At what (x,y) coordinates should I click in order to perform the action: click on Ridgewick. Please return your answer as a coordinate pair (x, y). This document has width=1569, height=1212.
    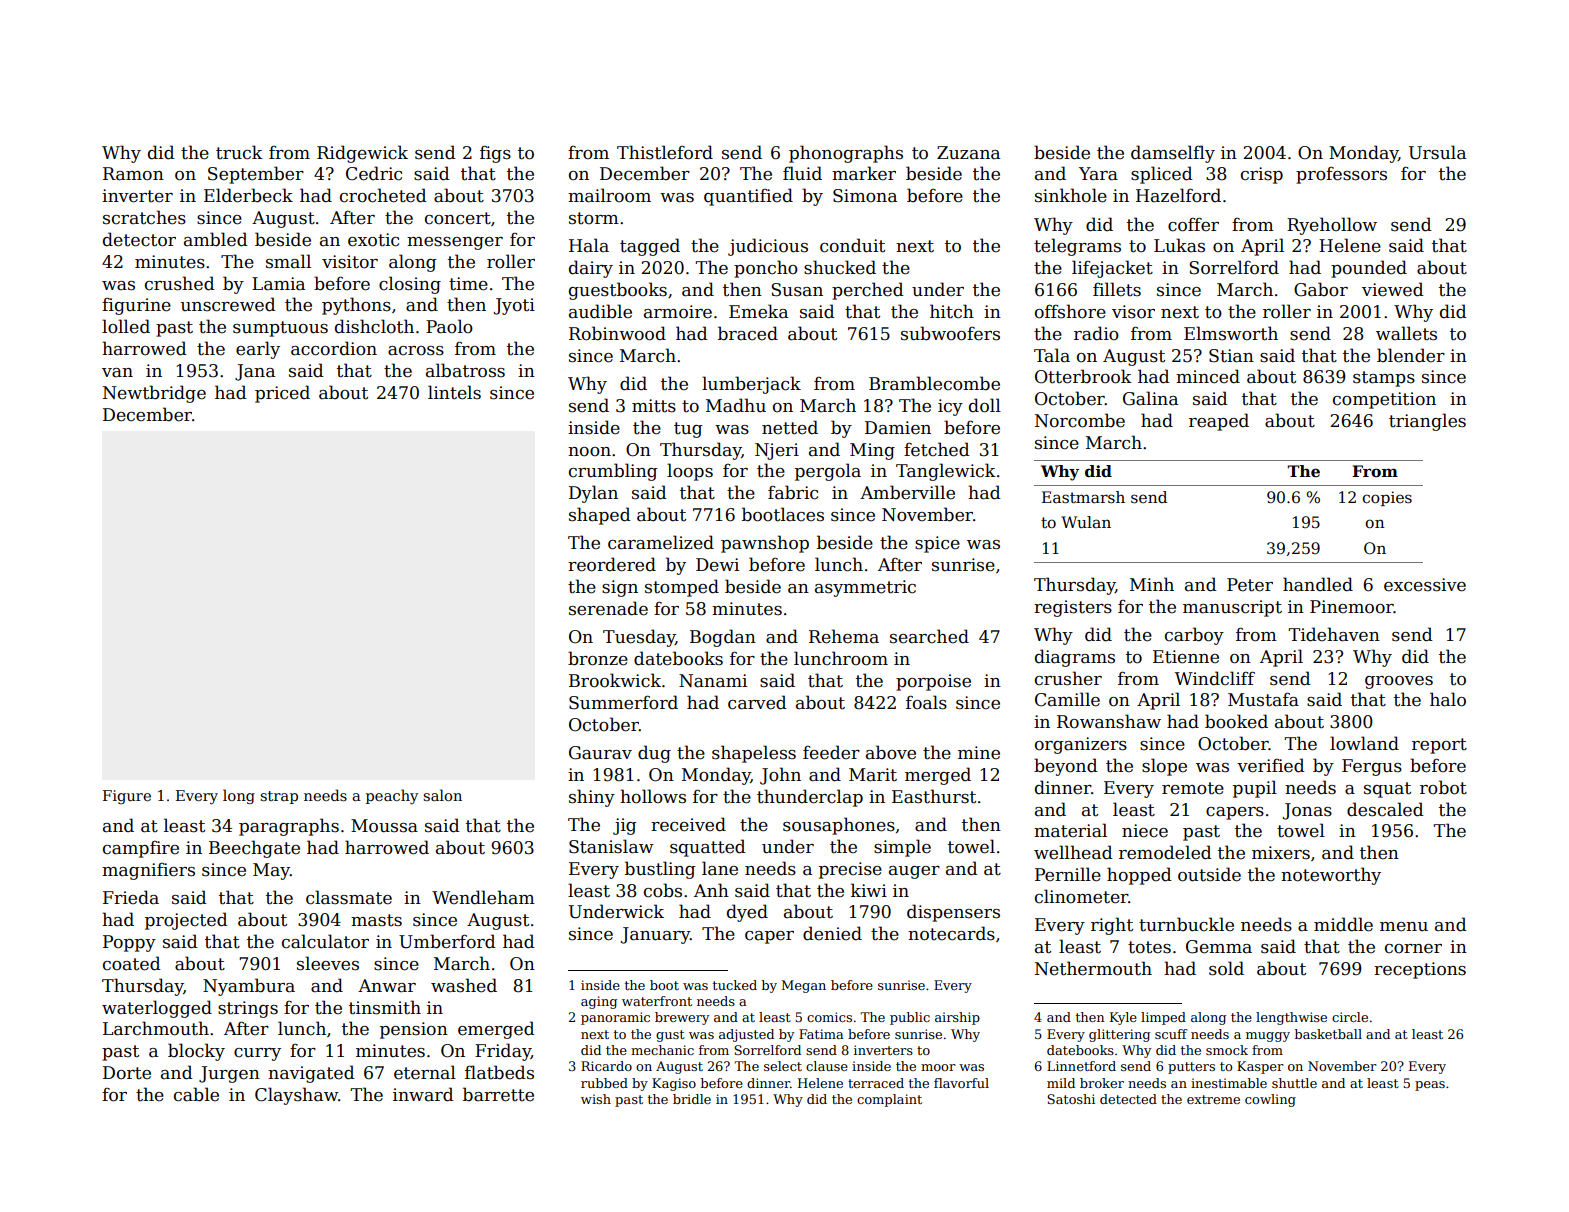
    Looking at the image, I should click on (362, 154).
